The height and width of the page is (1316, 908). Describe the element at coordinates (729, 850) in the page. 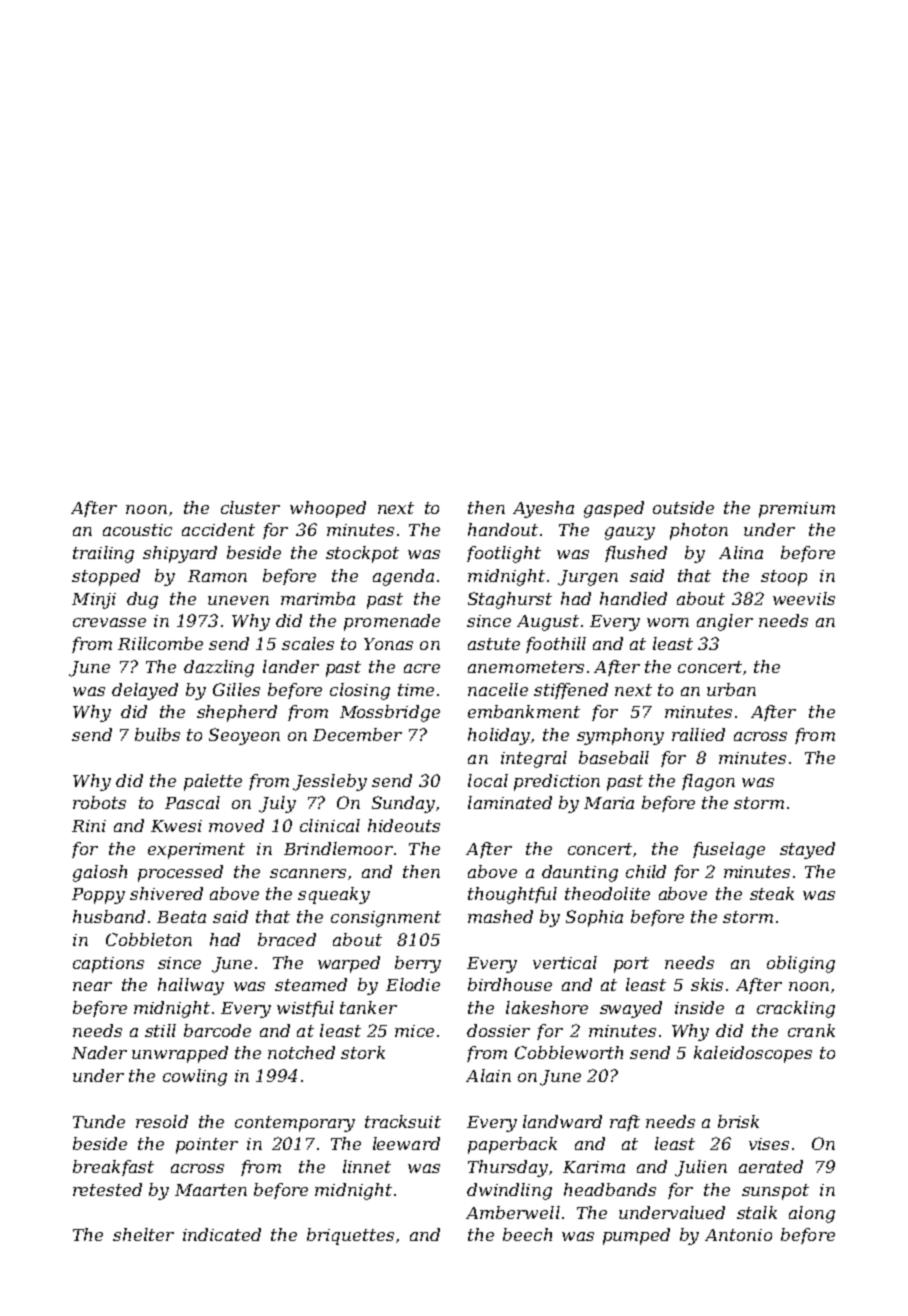

I see `fuselage` at that location.
